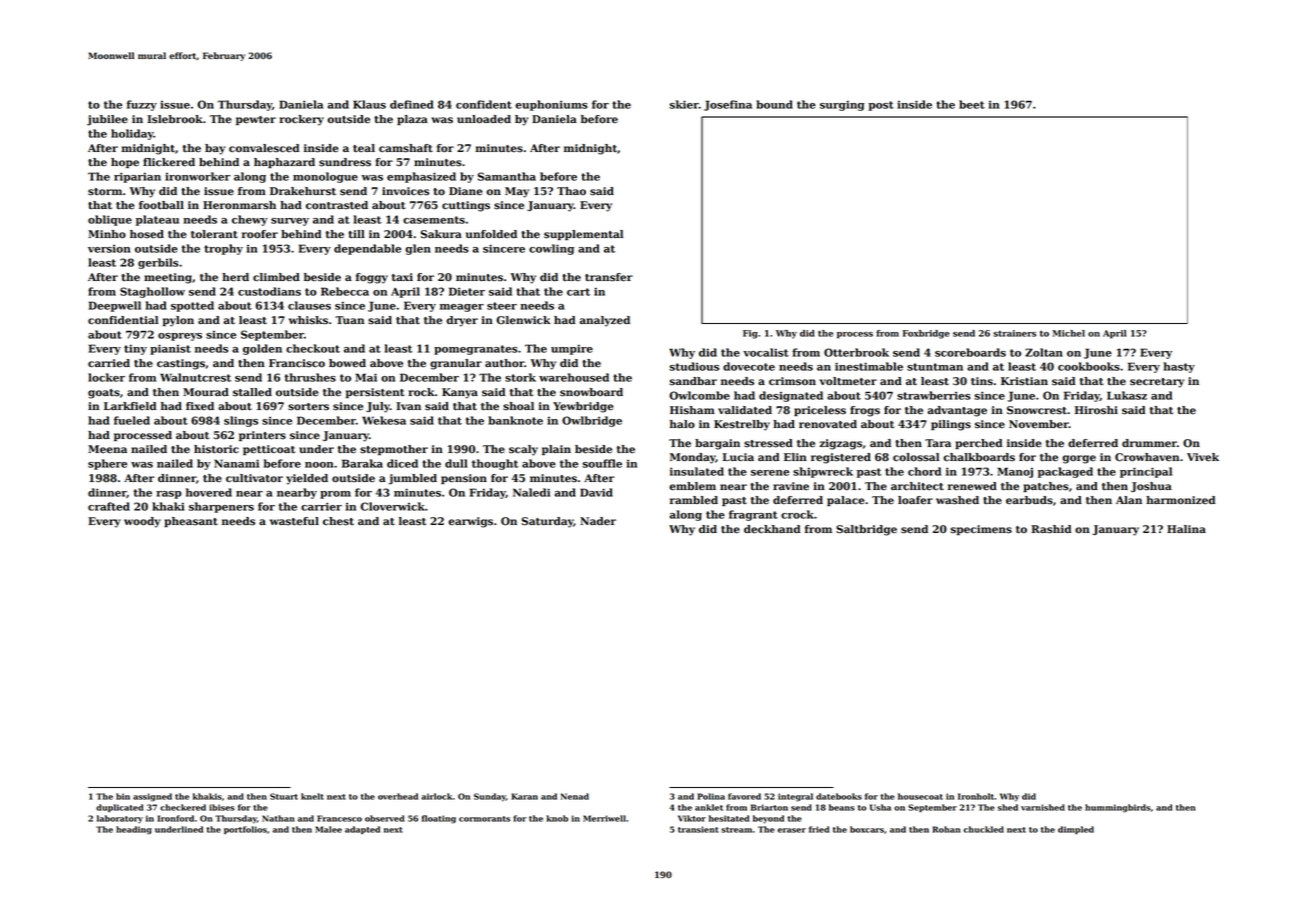 This document has width=1308, height=924. What do you see at coordinates (120, 808) in the document?
I see `duplicated` at bounding box center [120, 808].
